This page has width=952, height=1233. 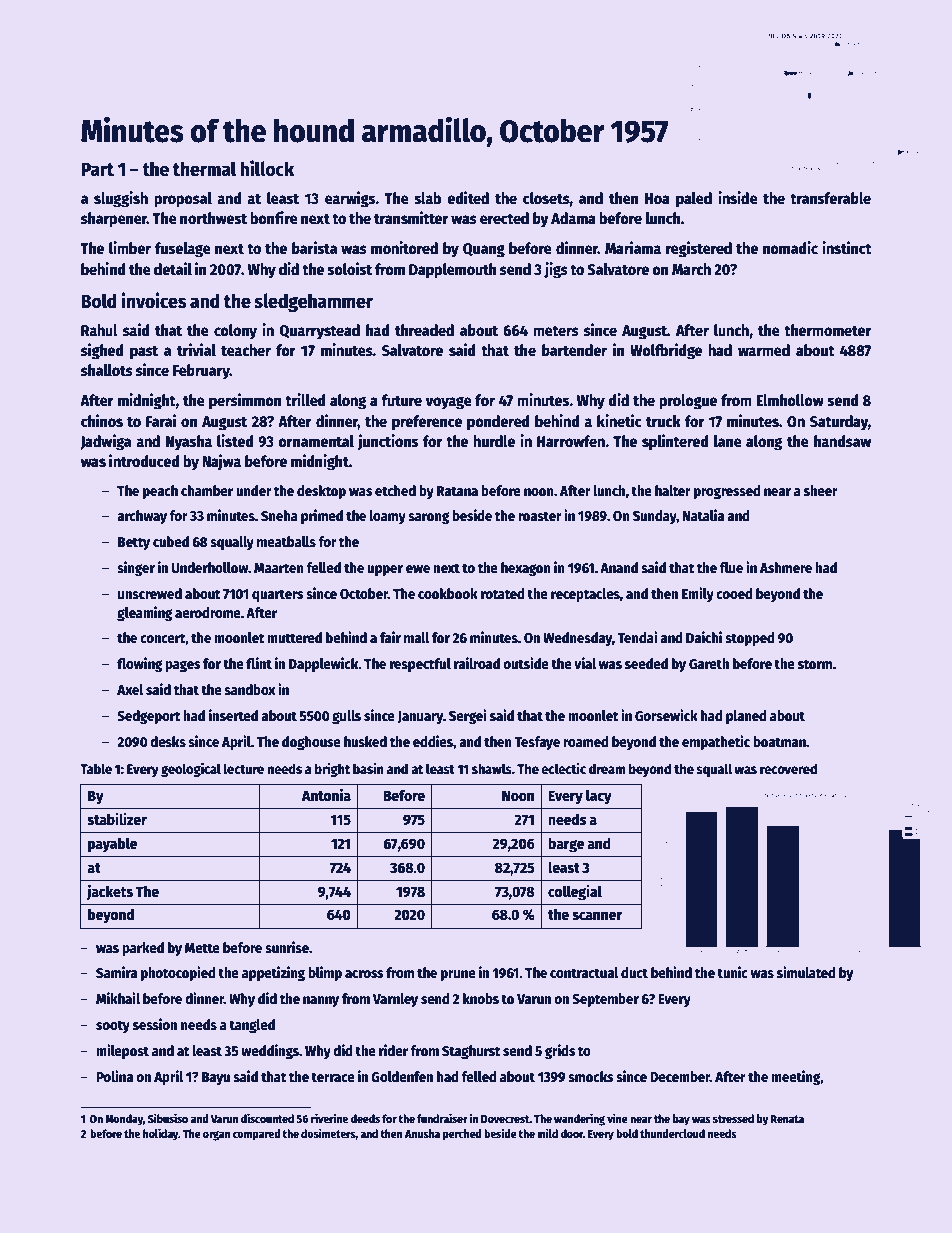 What do you see at coordinates (566, 845) in the page?
I see `barge` at bounding box center [566, 845].
